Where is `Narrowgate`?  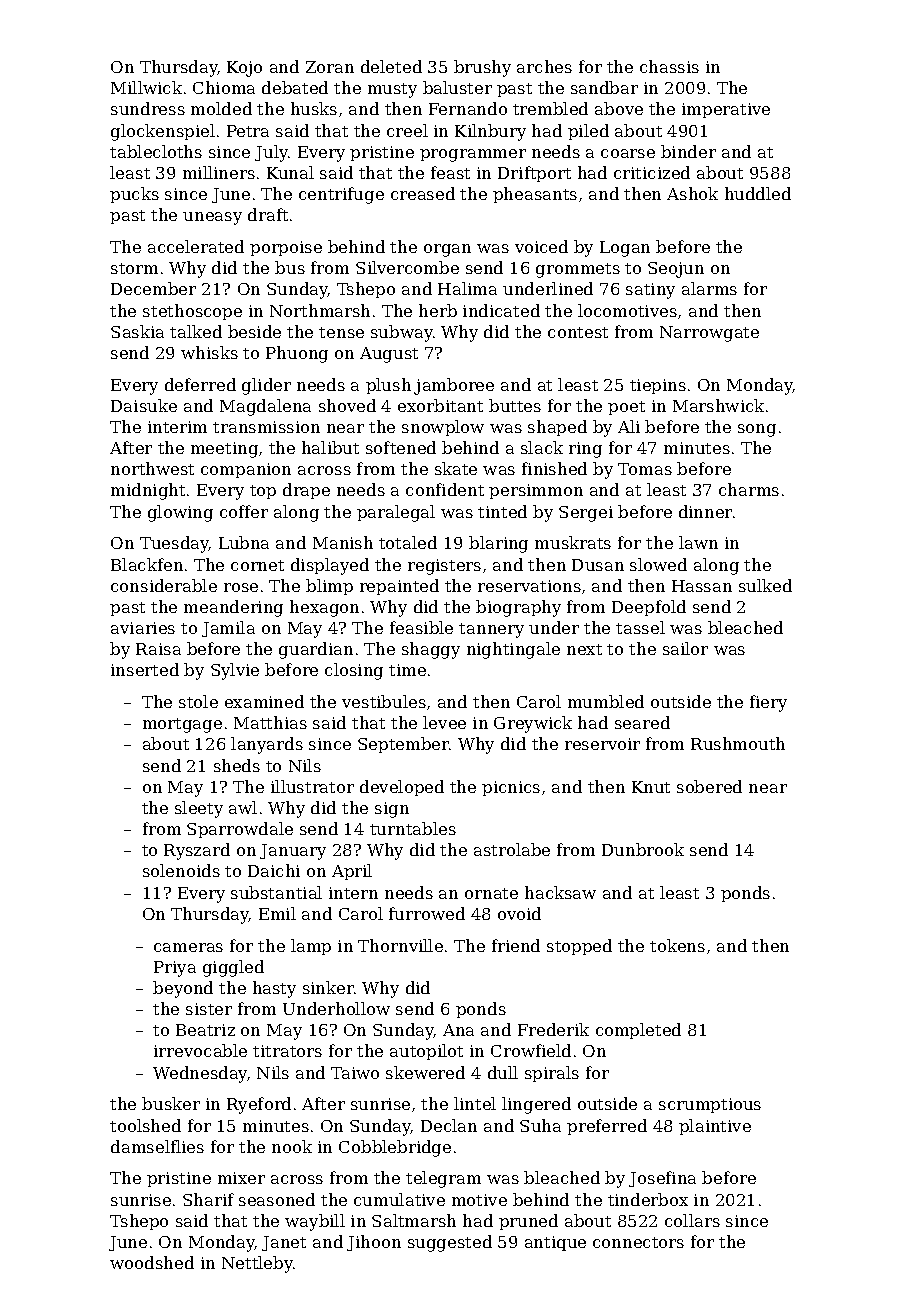 Narrowgate is located at coordinates (709, 334).
